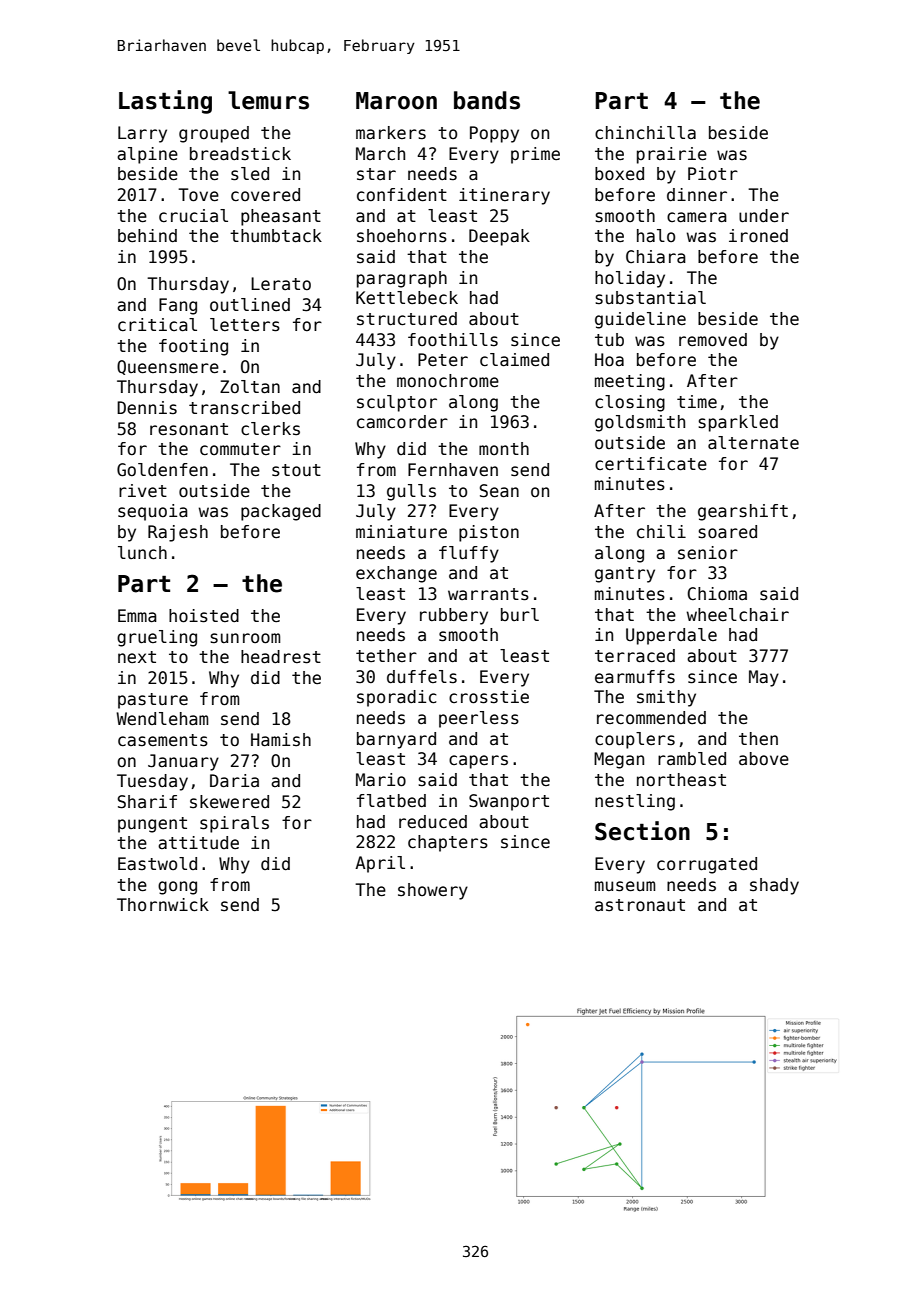 The image size is (924, 1308). What do you see at coordinates (281, 512) in the screenshot?
I see `packaged` at bounding box center [281, 512].
